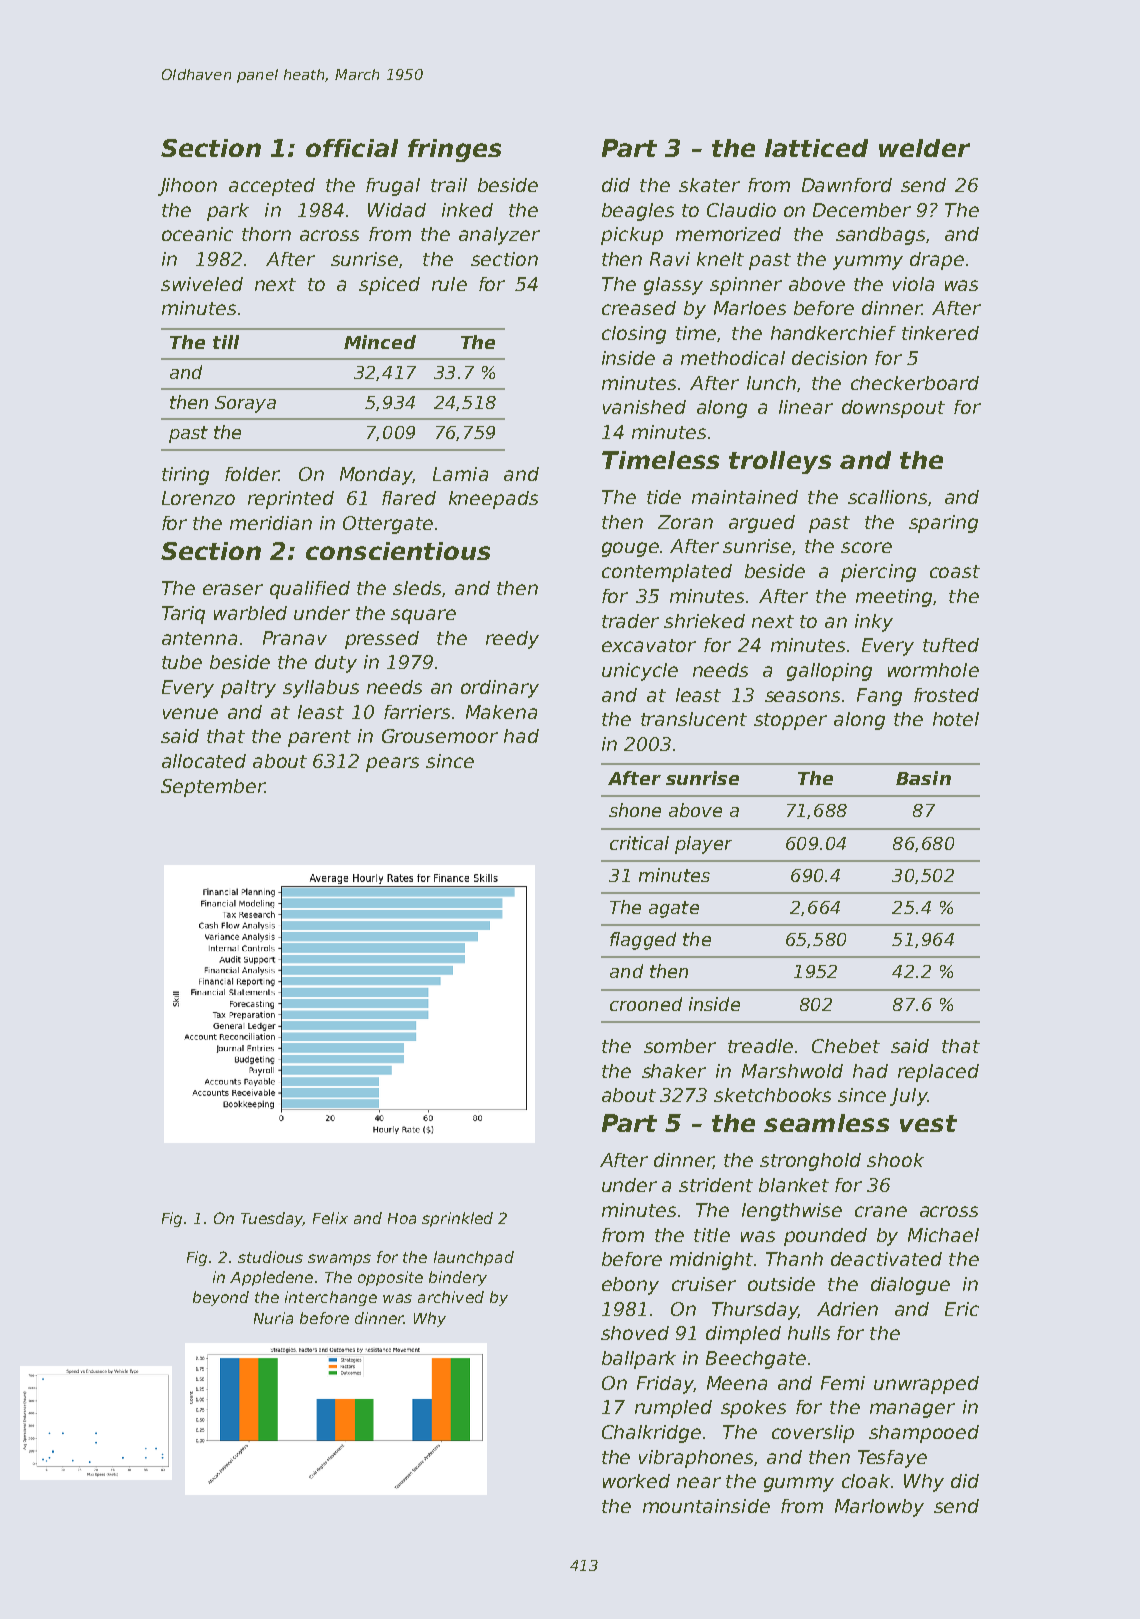  I want to click on welder, so click(924, 148).
